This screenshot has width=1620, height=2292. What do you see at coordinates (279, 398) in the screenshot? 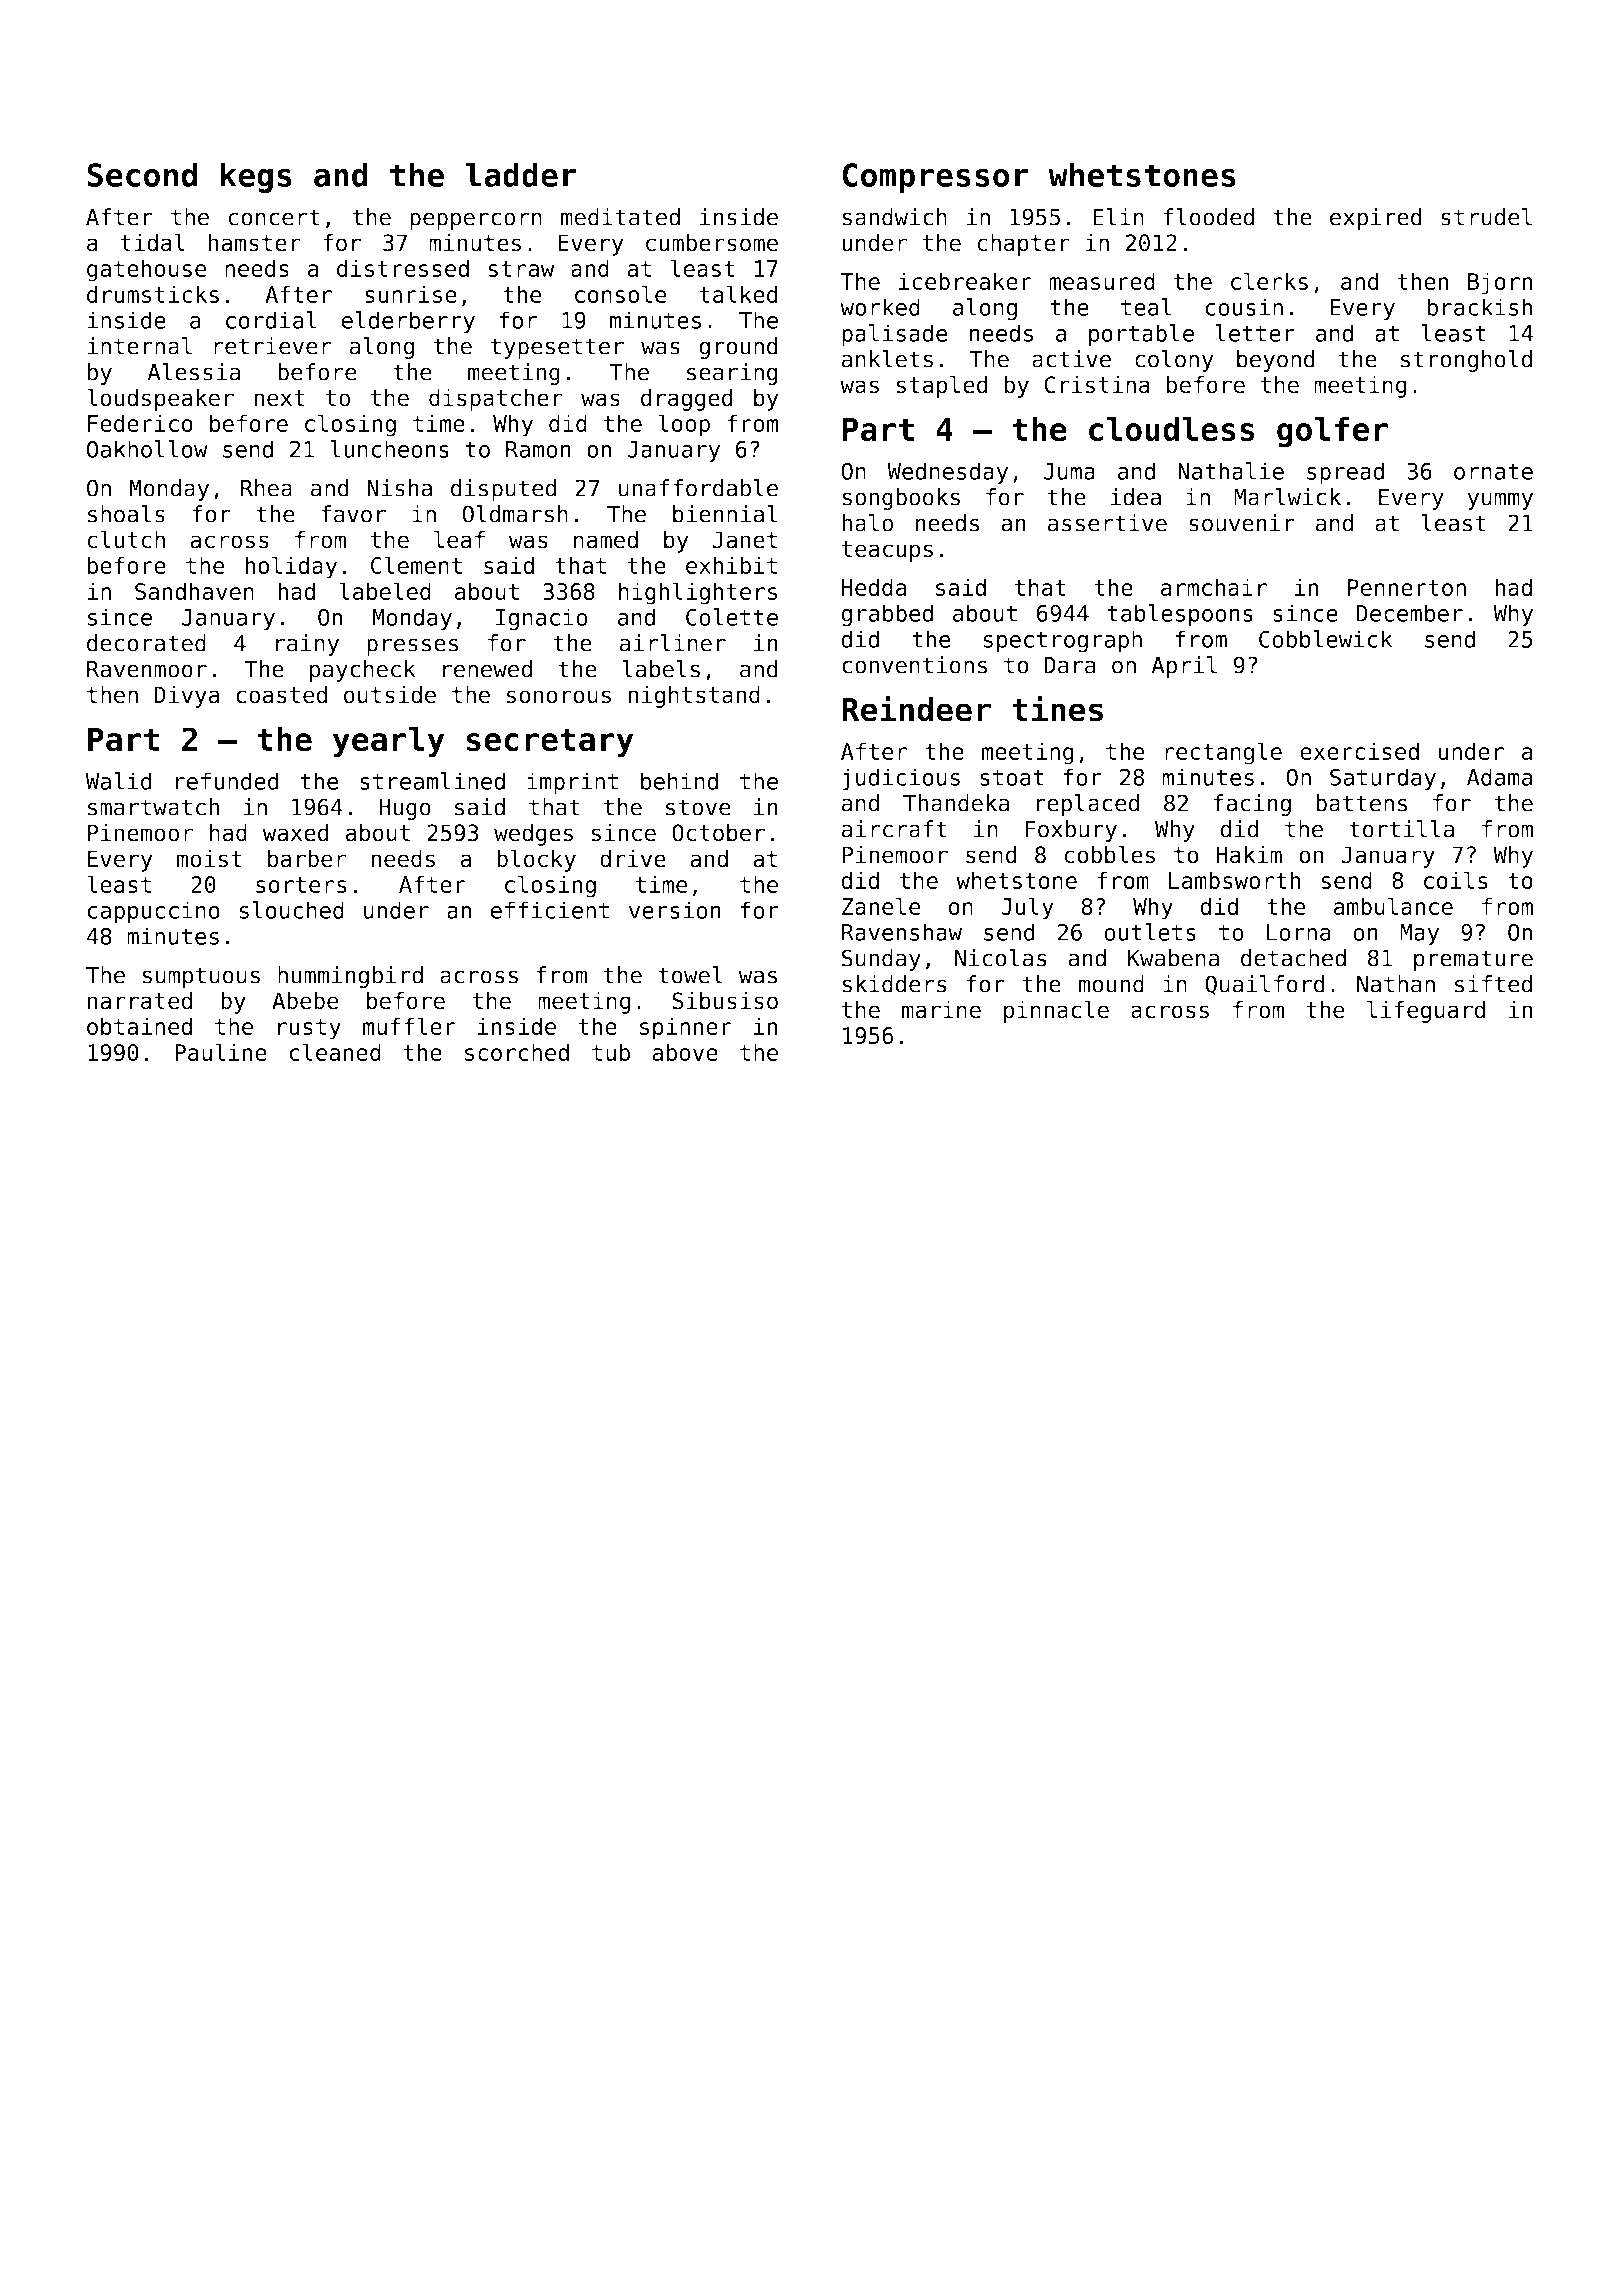
I see `next` at bounding box center [279, 398].
